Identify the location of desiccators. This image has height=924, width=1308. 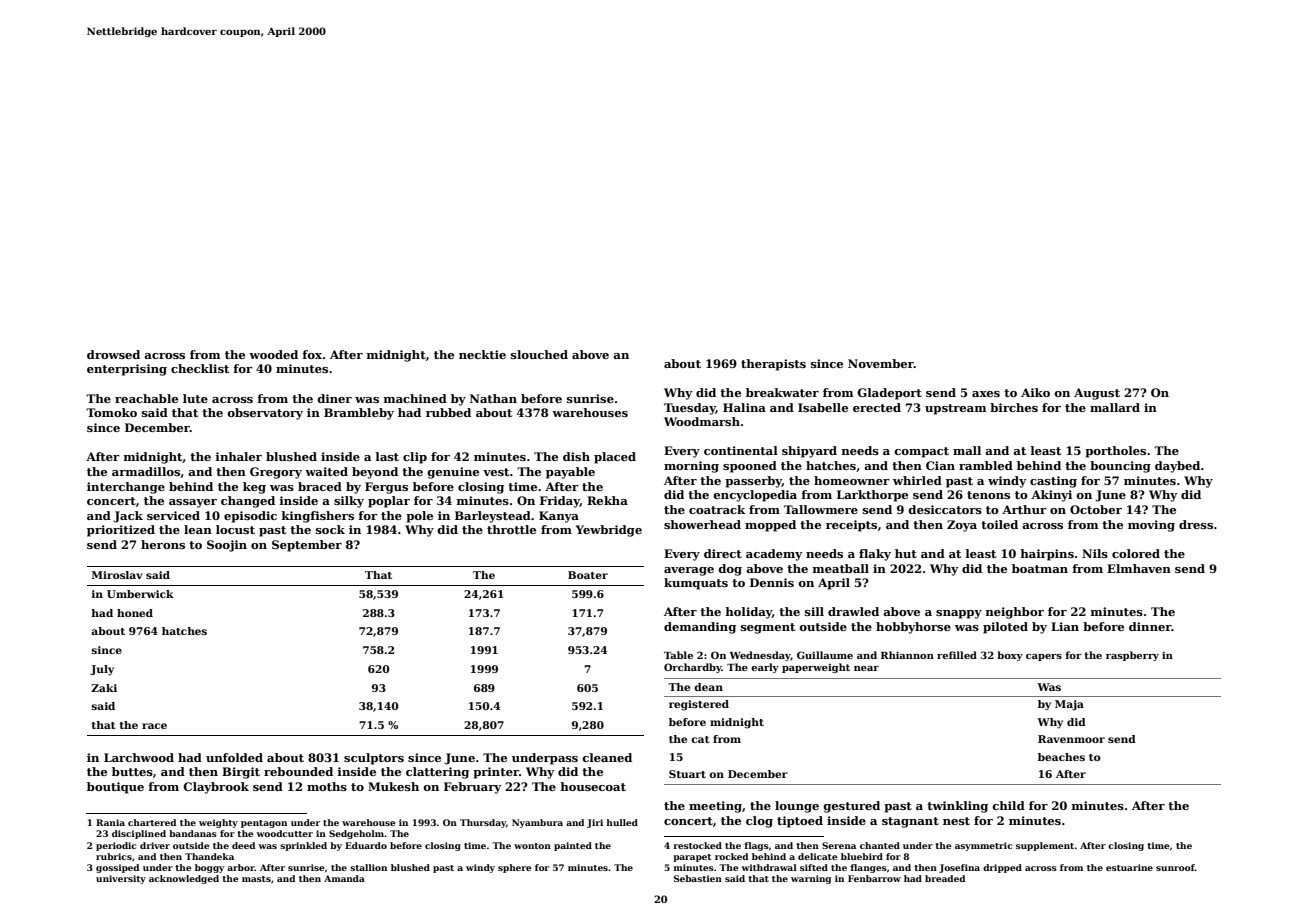
(945, 509).
